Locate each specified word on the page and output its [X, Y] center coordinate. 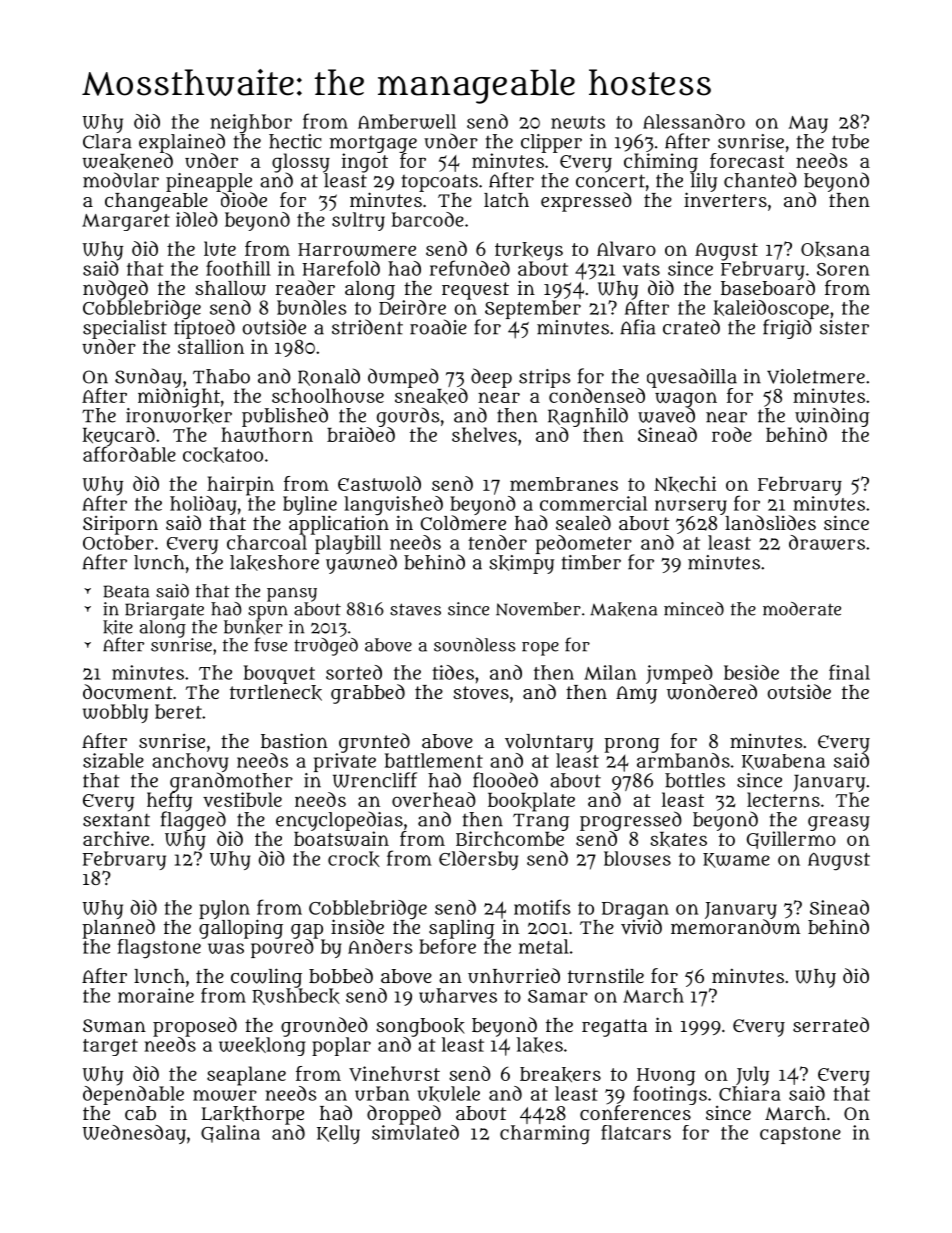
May [808, 124]
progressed [631, 821]
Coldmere [463, 522]
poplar [341, 1046]
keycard [119, 437]
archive [116, 838]
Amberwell [407, 121]
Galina [230, 1134]
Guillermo [791, 840]
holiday [203, 505]
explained [182, 143]
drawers [827, 542]
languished [393, 505]
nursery [691, 507]
